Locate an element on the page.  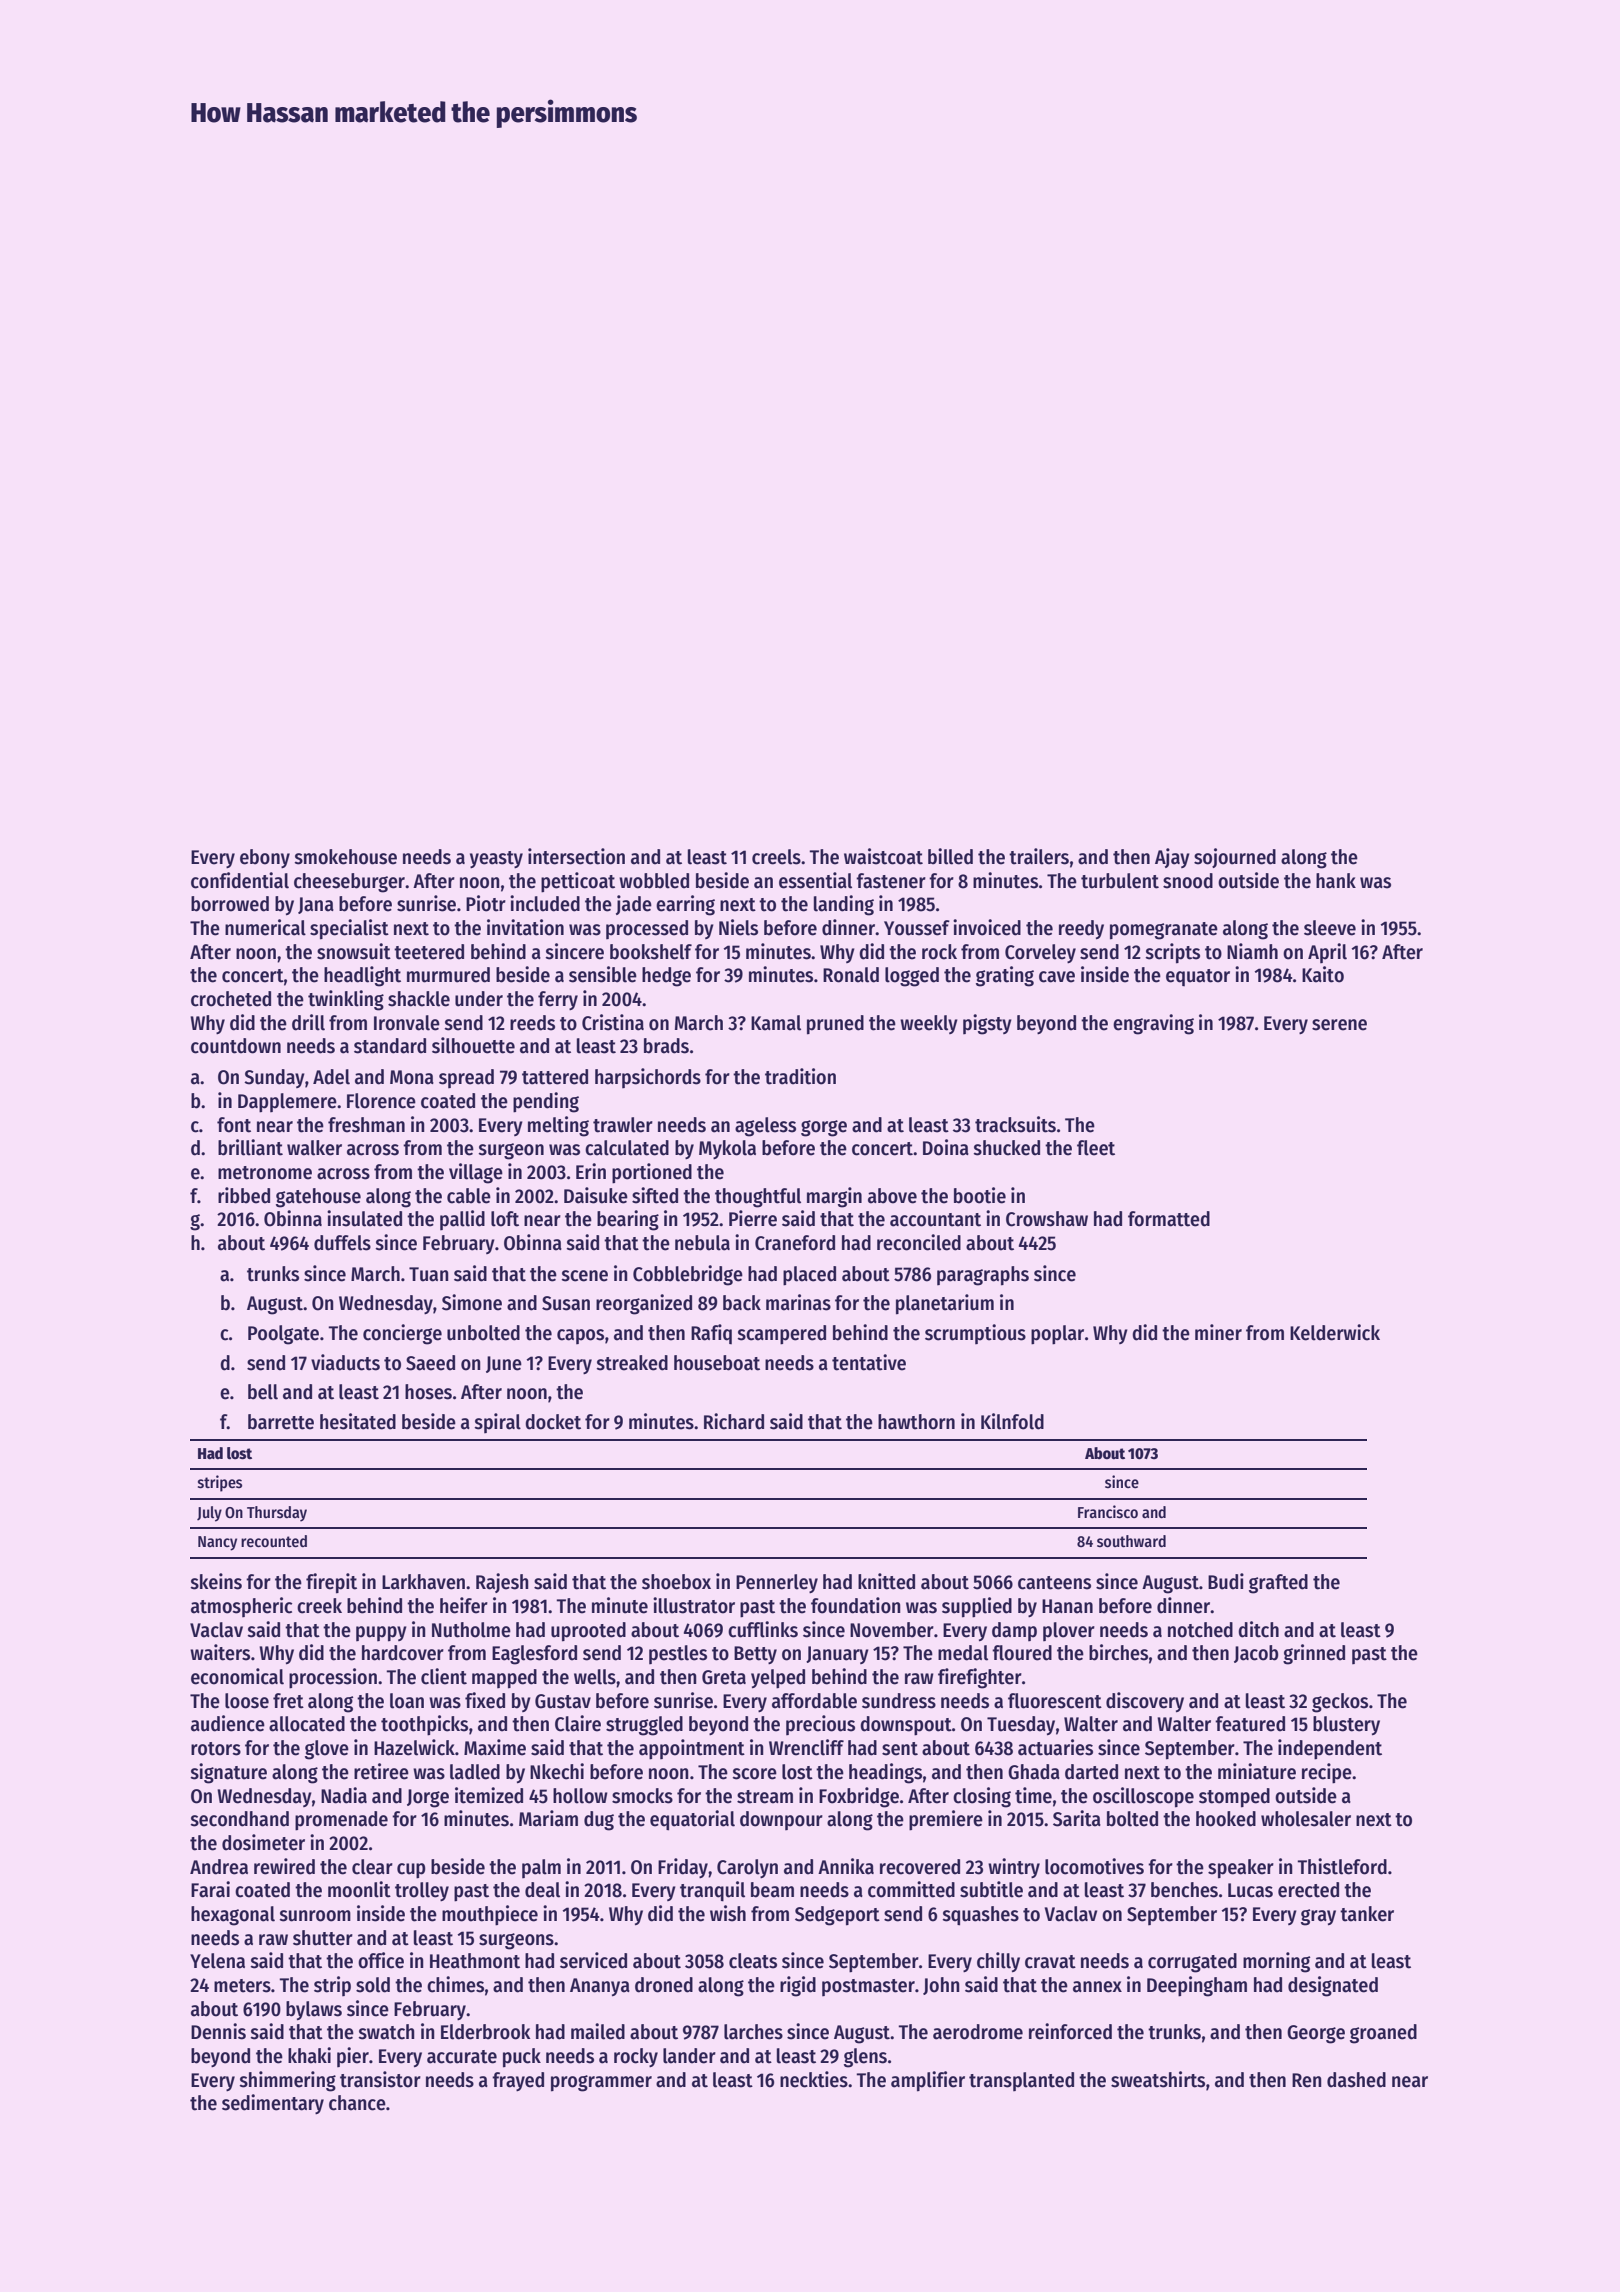
Francisco is located at coordinates (1108, 1512).
